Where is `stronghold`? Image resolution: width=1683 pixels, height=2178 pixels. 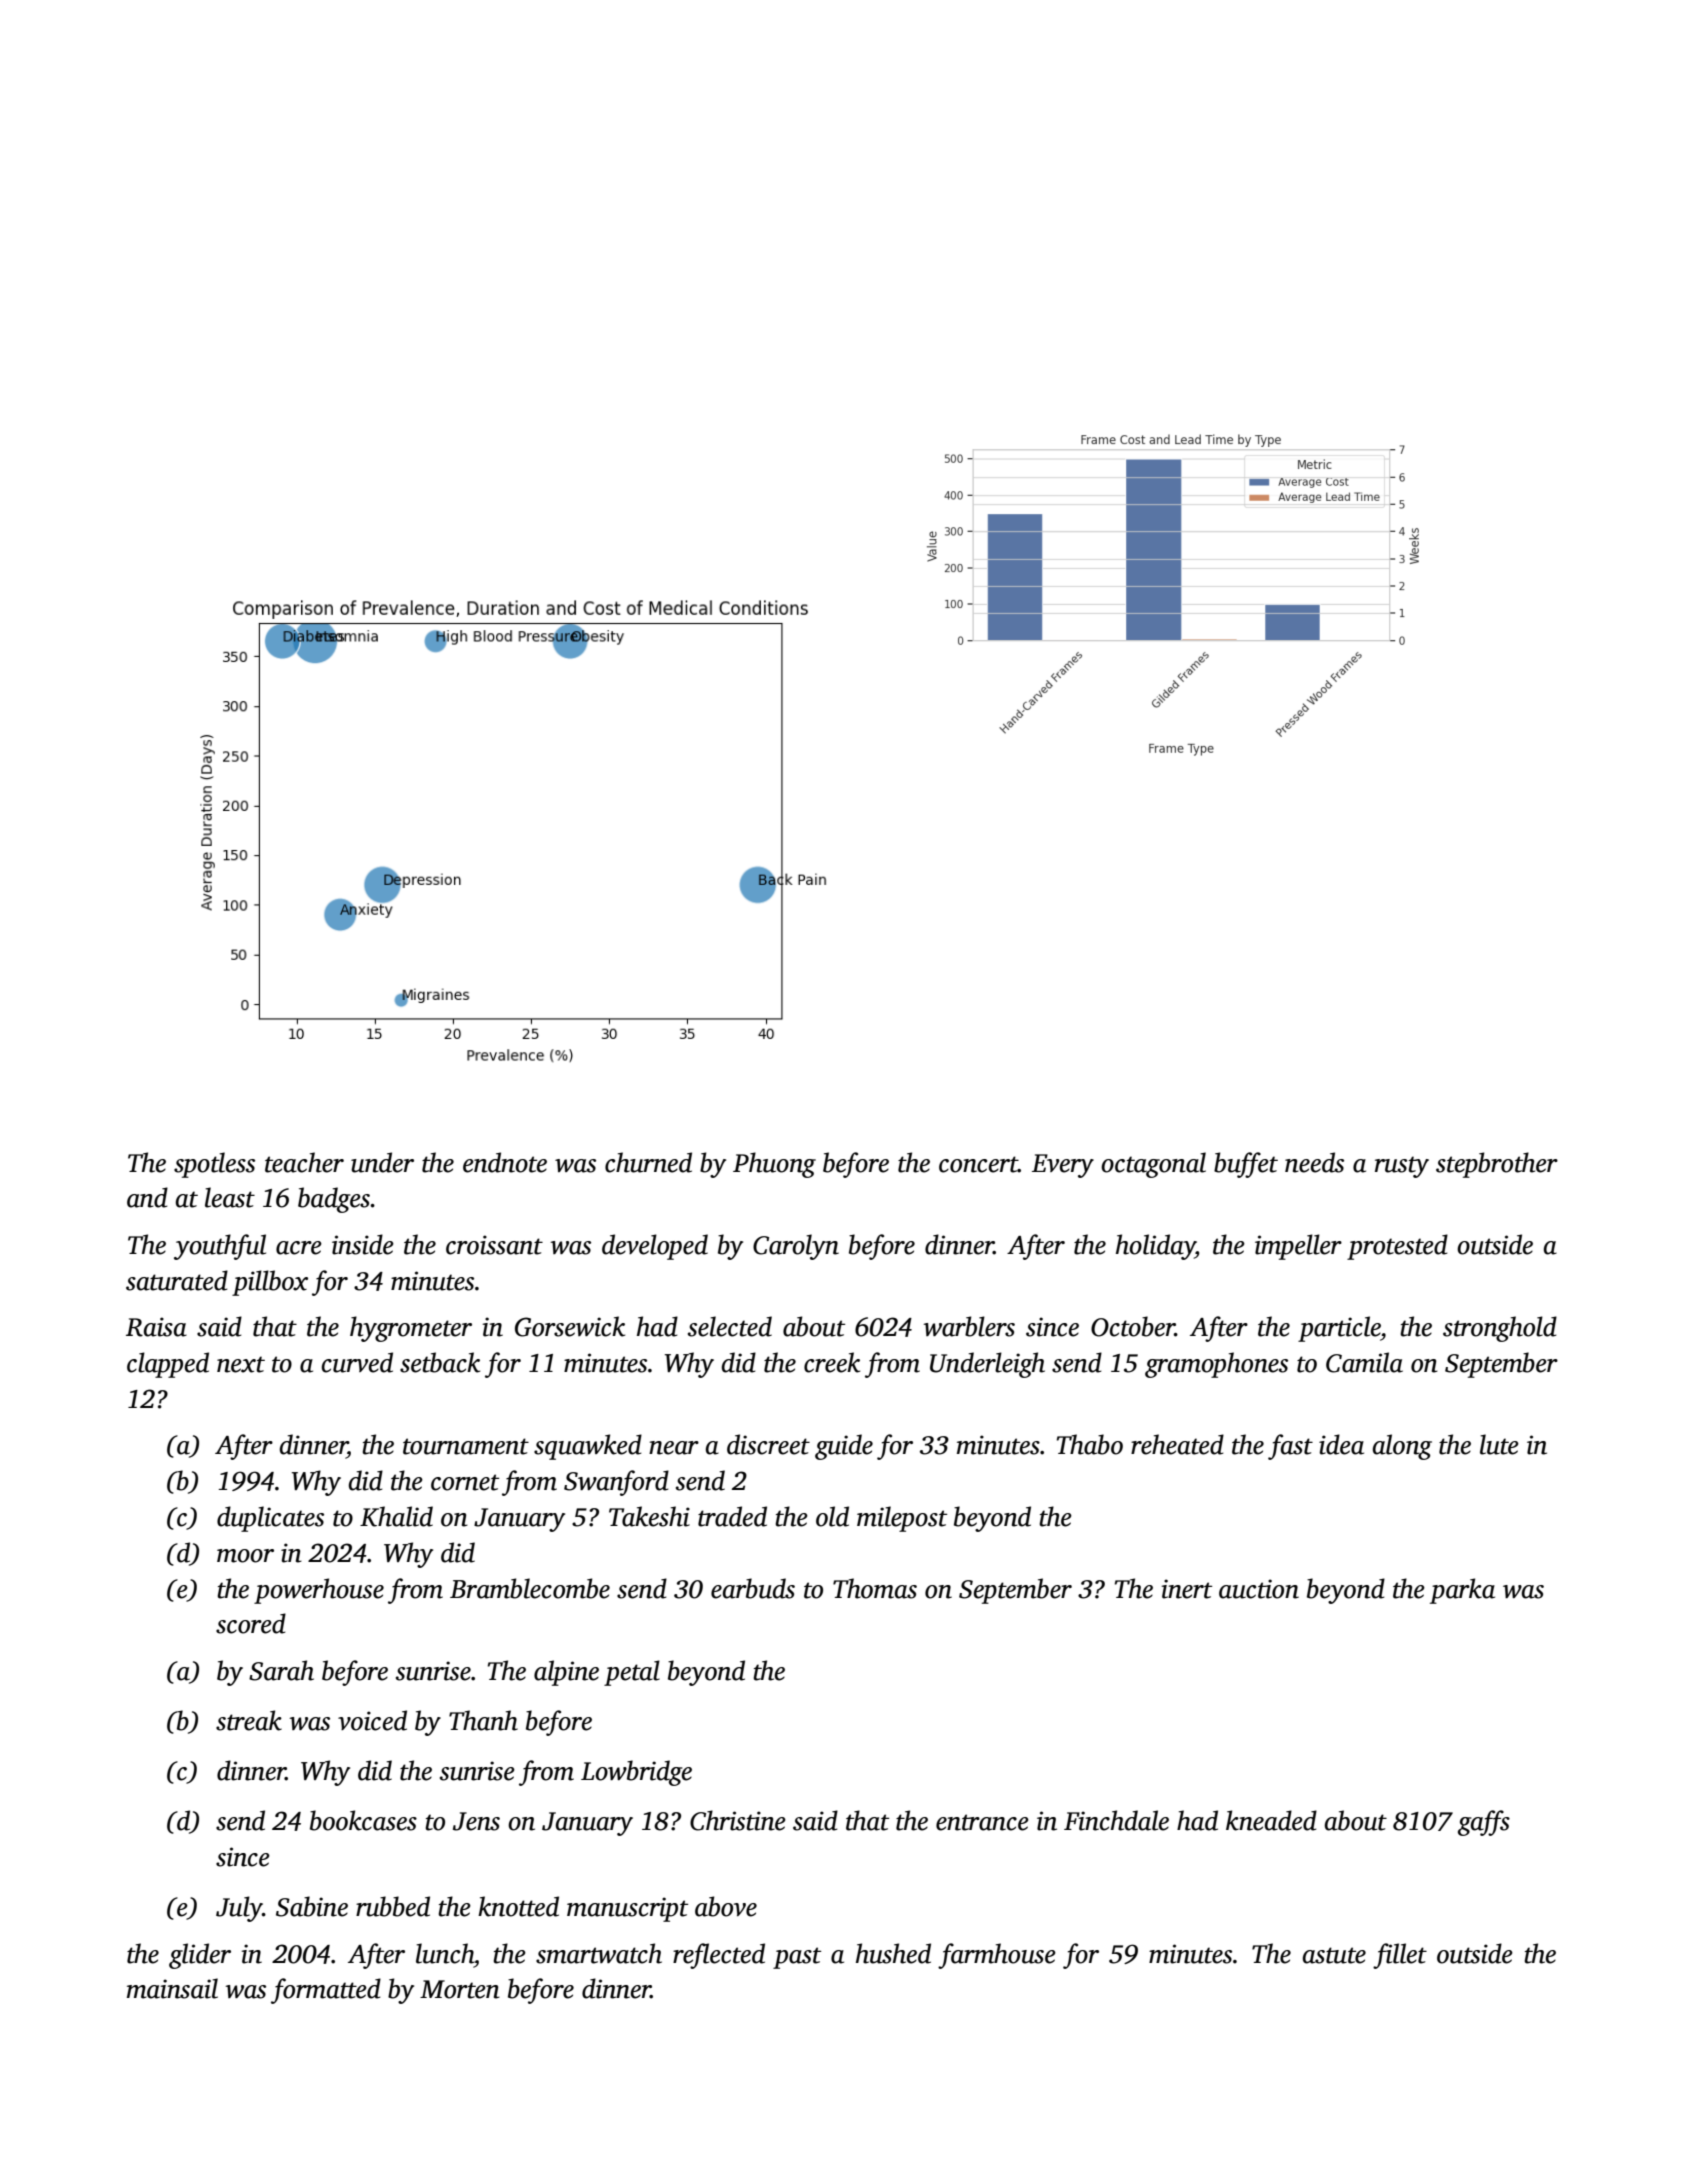
stronghold is located at coordinates (1500, 1329).
